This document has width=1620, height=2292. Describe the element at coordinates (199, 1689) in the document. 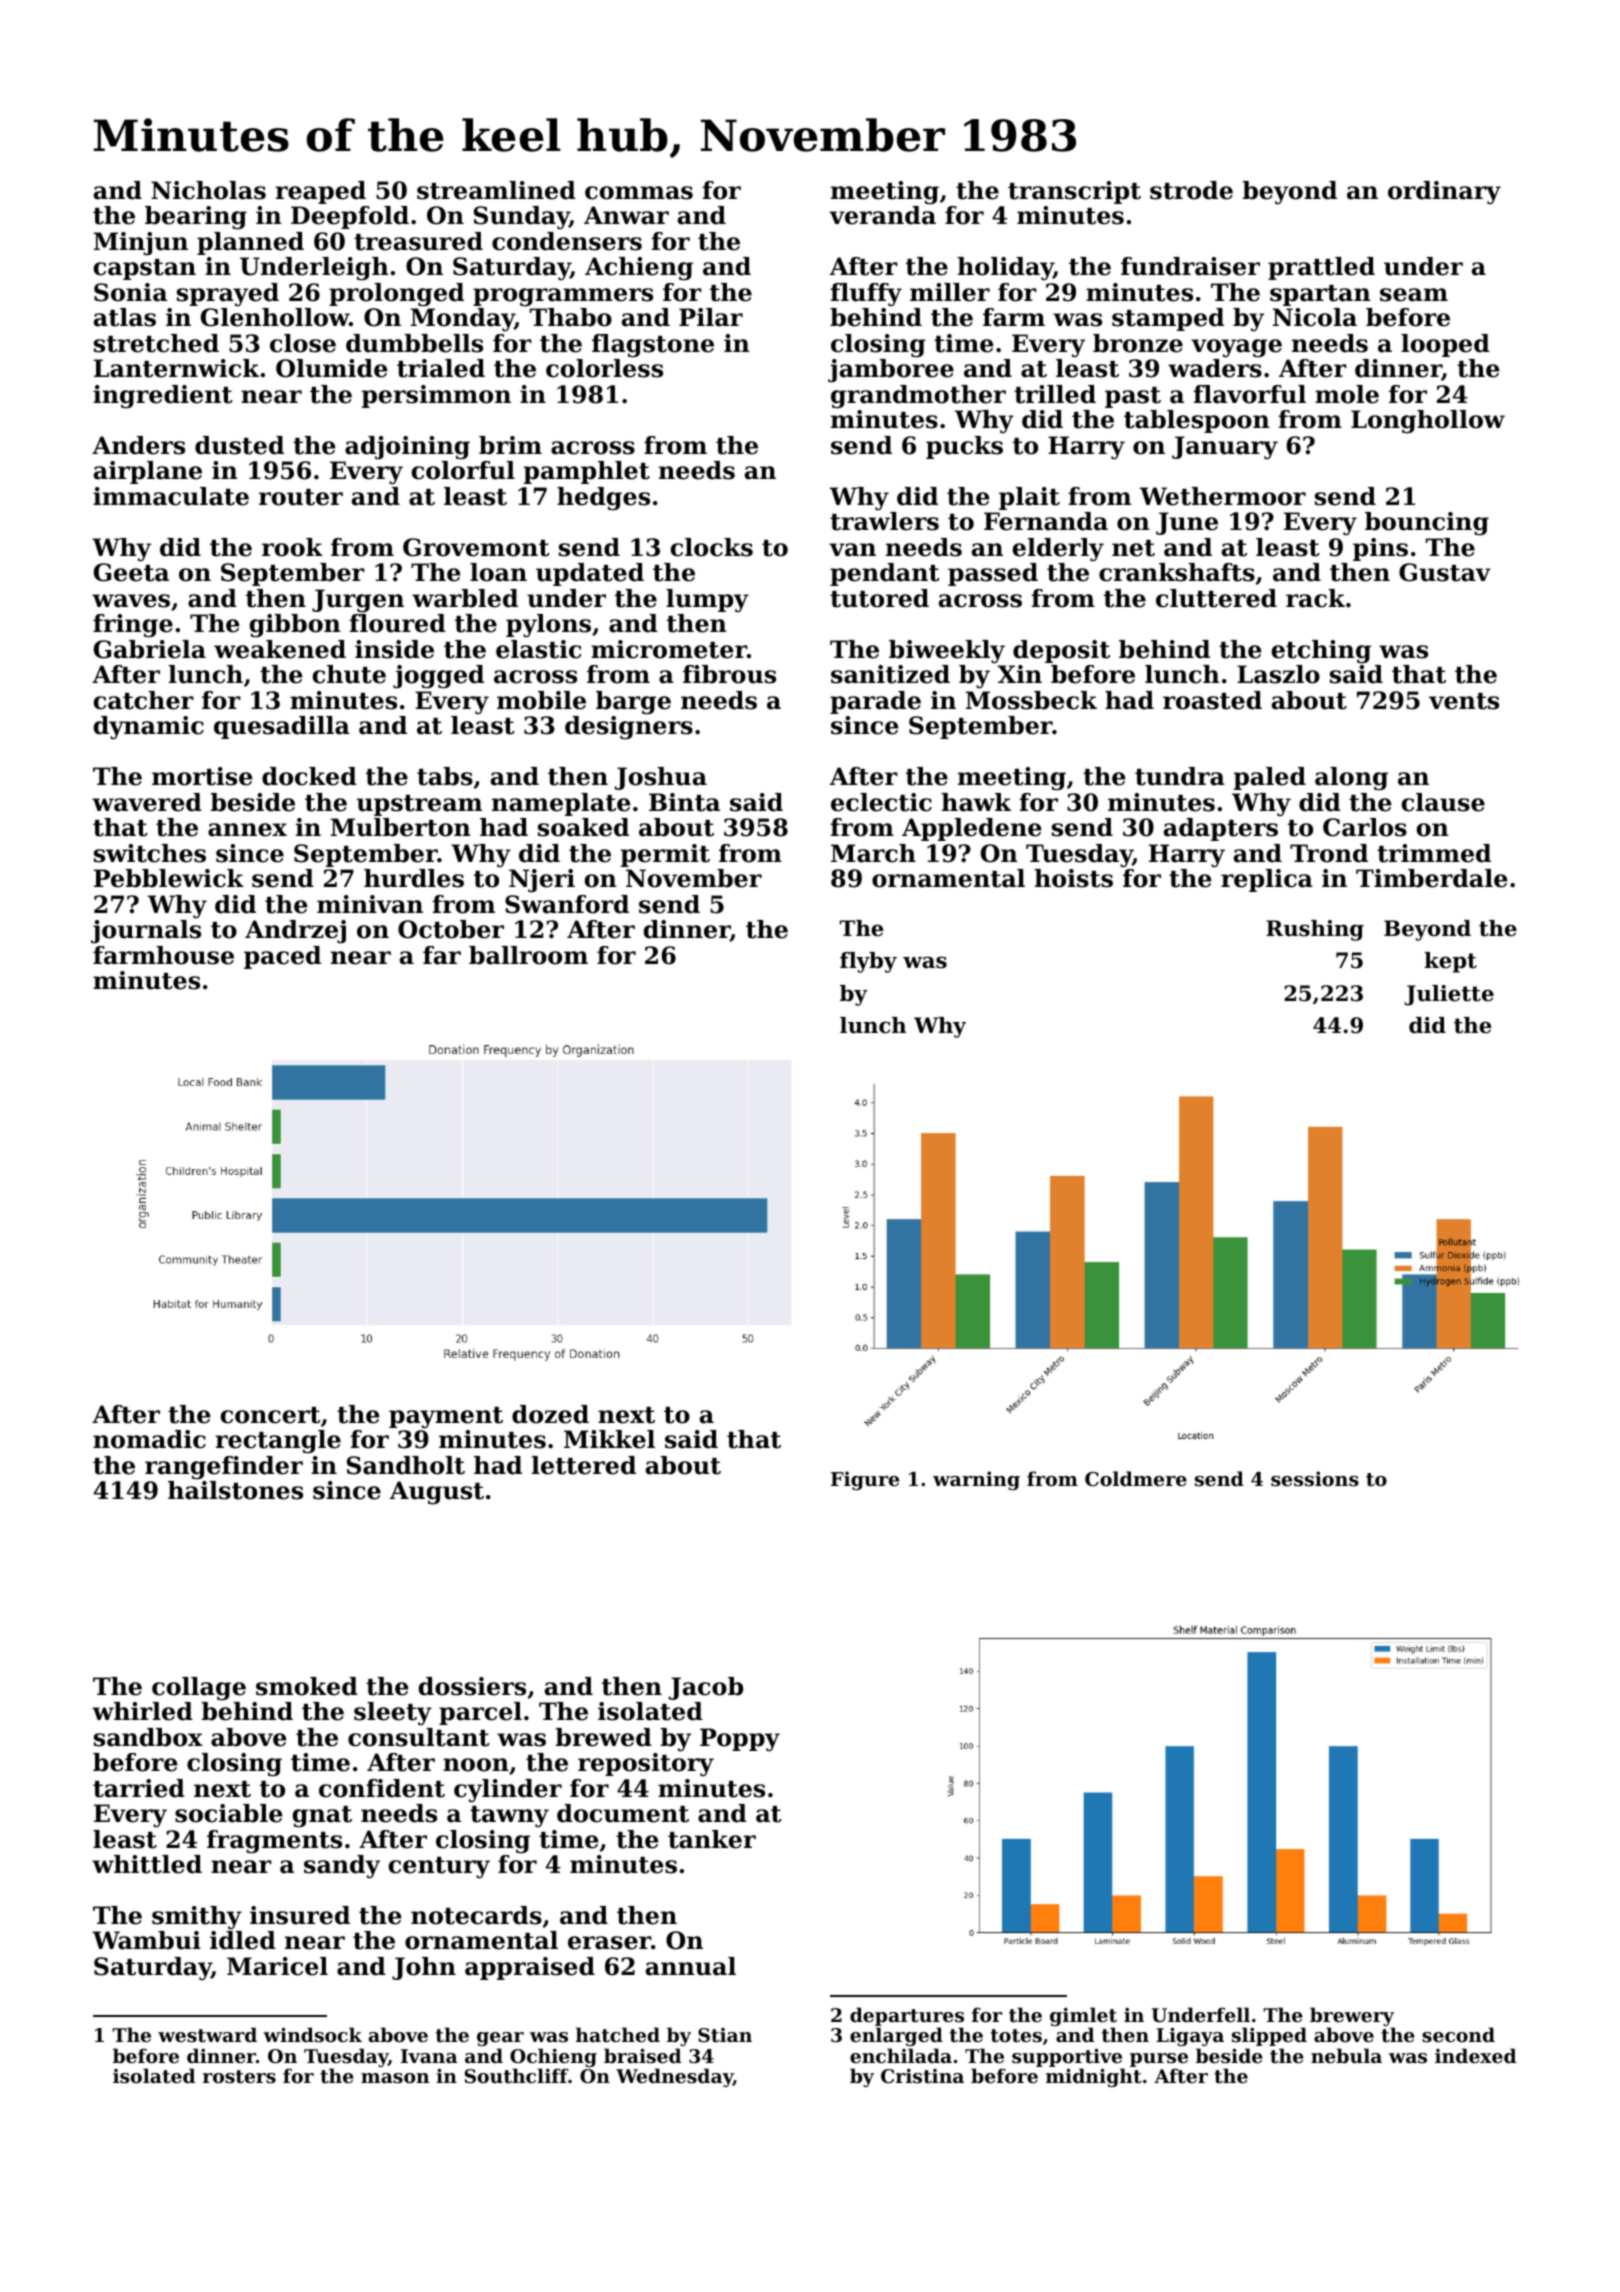

I see `collage` at that location.
